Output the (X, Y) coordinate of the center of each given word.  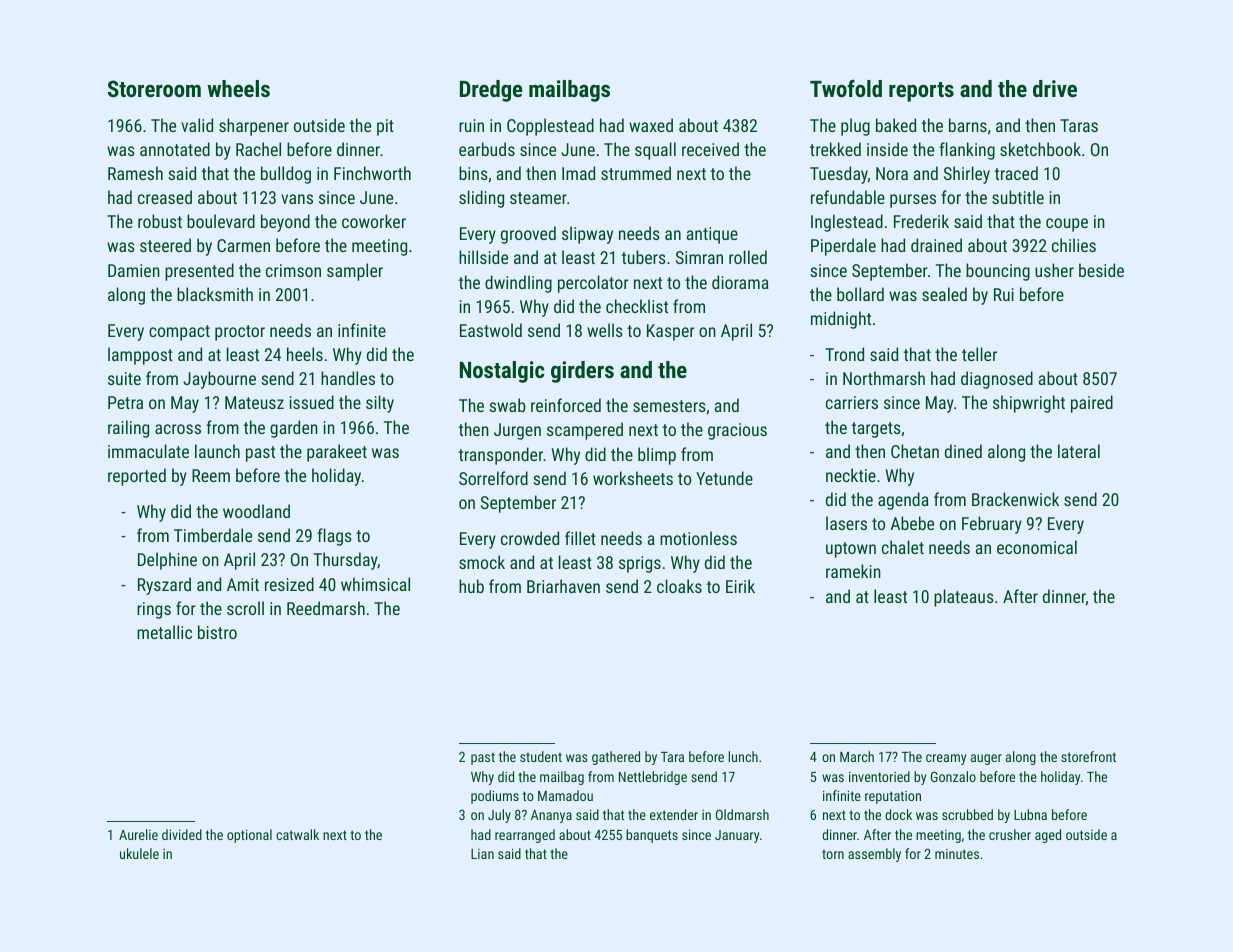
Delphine (167, 561)
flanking (967, 151)
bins (473, 173)
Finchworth (372, 173)
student (541, 756)
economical (1037, 547)
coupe (1067, 225)
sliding (481, 199)
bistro (217, 632)
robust (160, 221)
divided (182, 834)
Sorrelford (493, 478)
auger (986, 759)
